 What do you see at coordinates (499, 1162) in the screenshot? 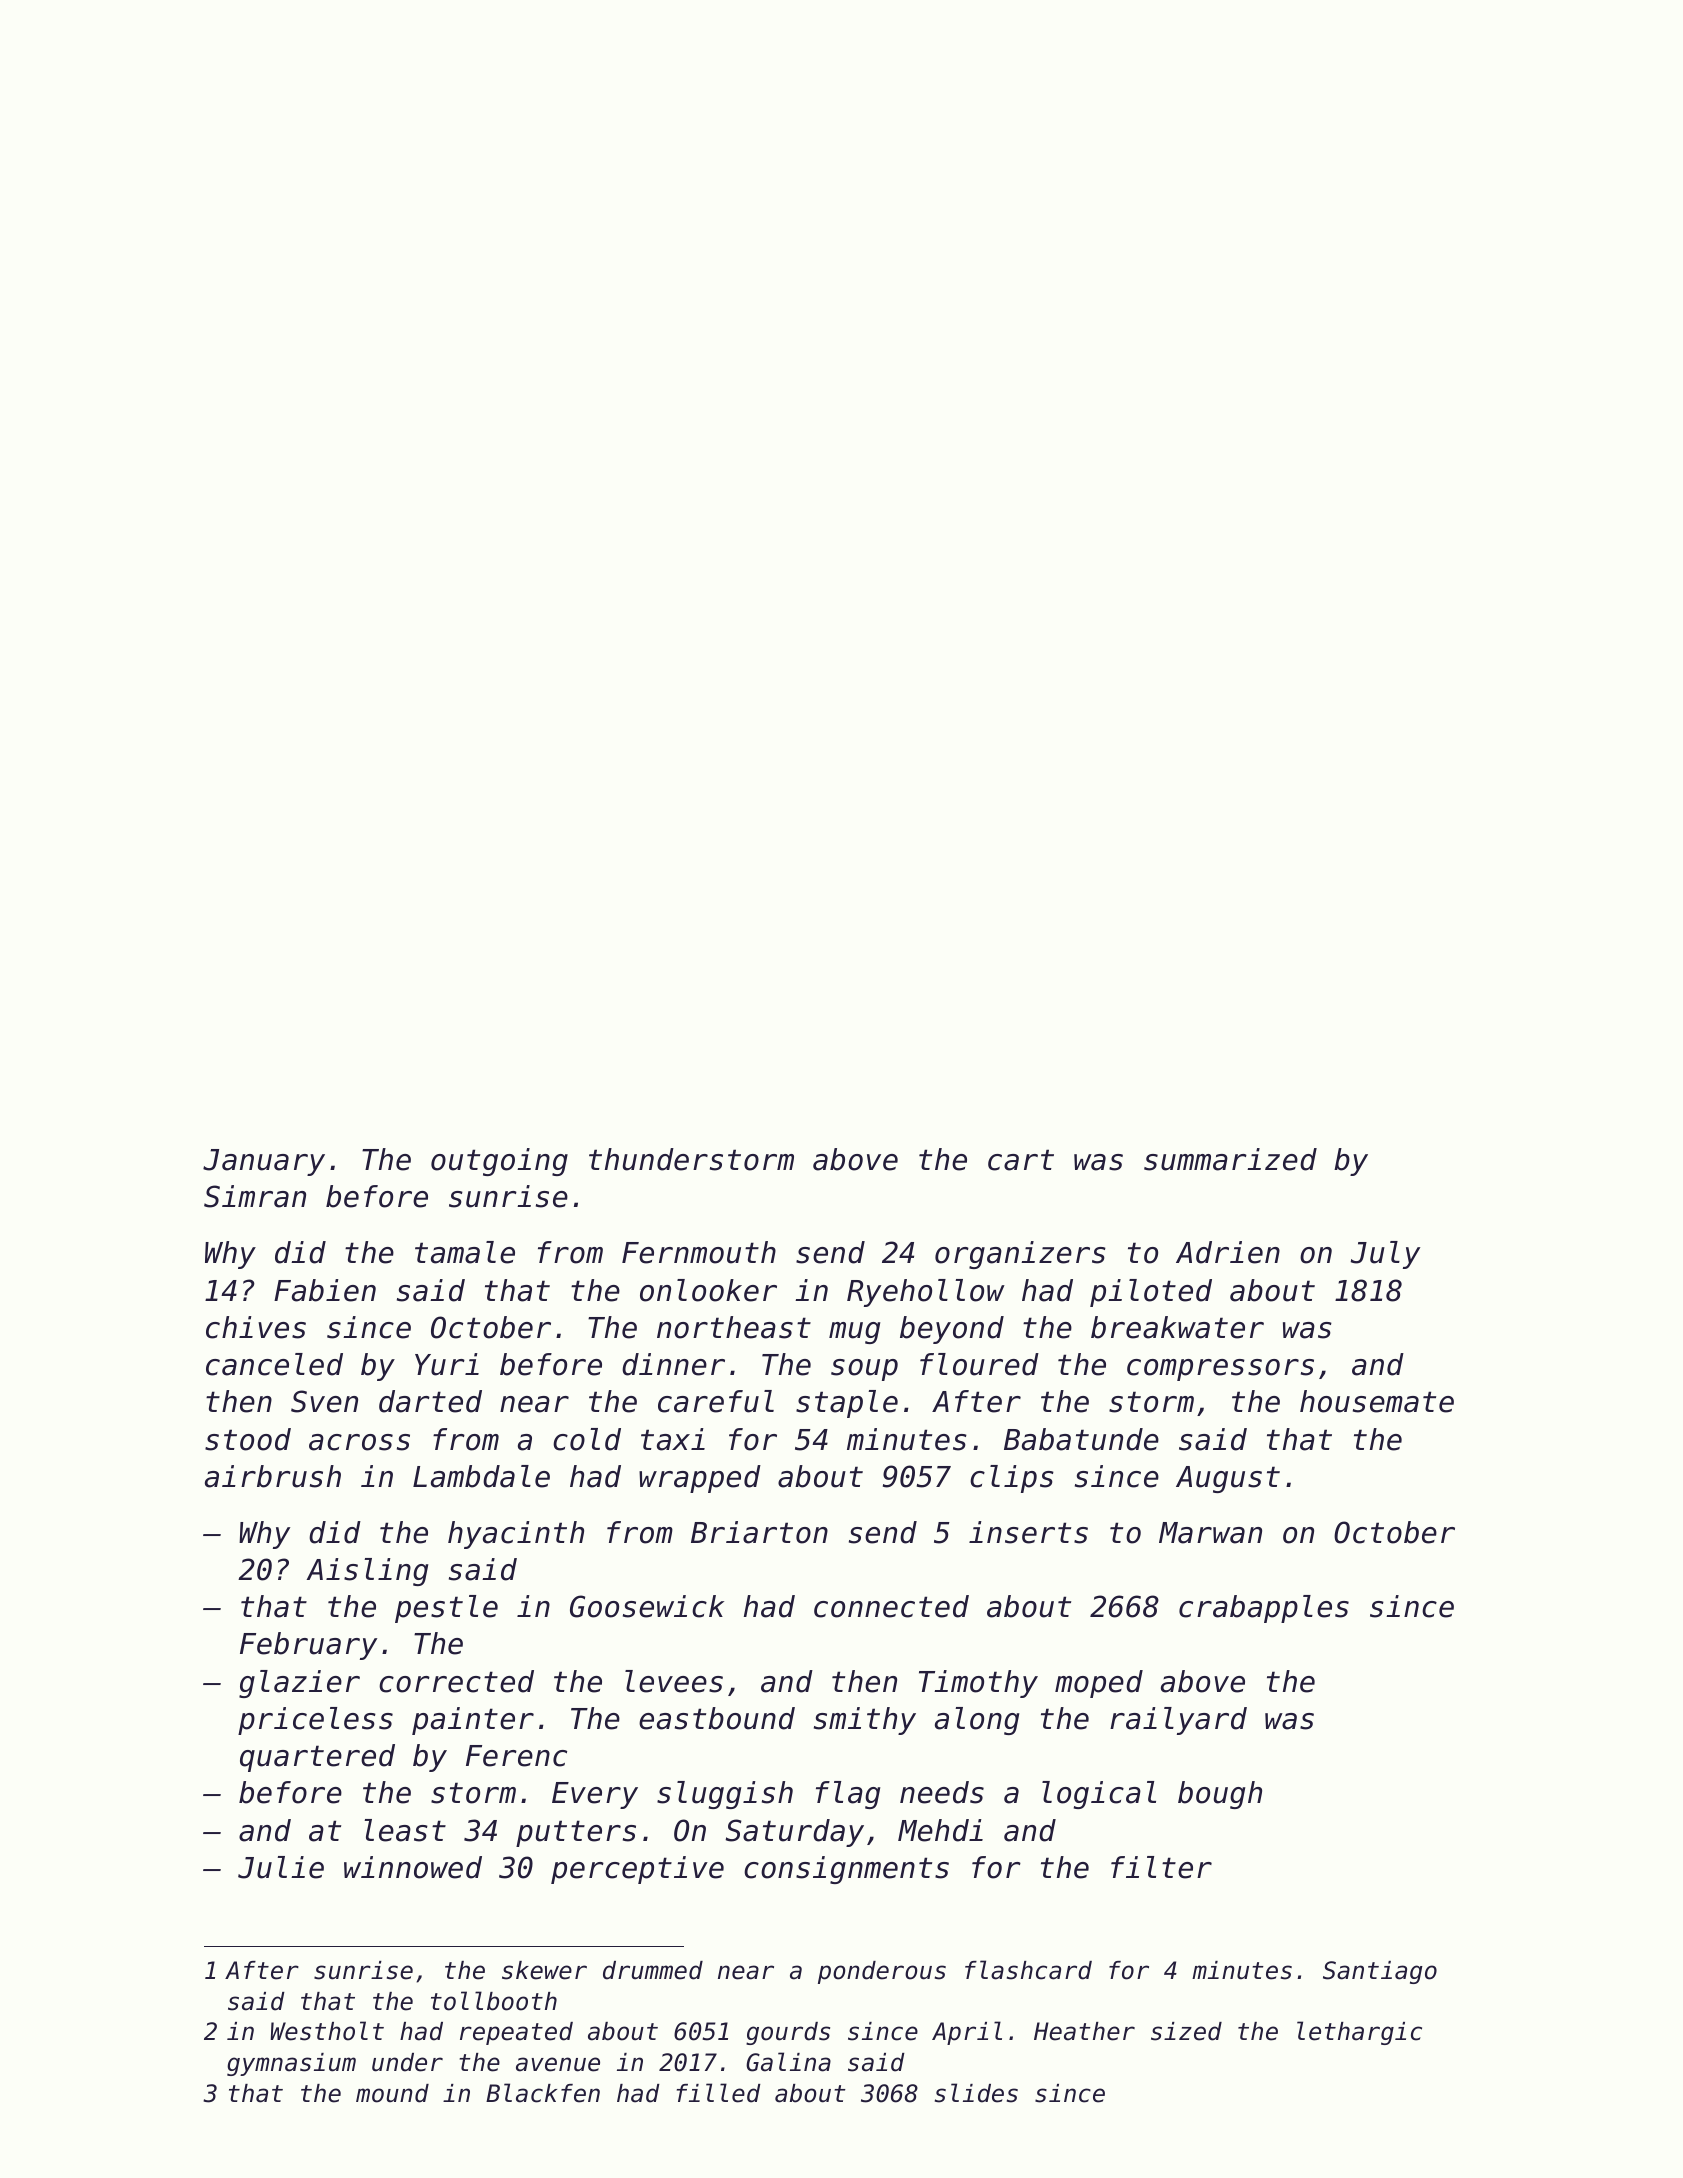
I see `outgoing` at bounding box center [499, 1162].
